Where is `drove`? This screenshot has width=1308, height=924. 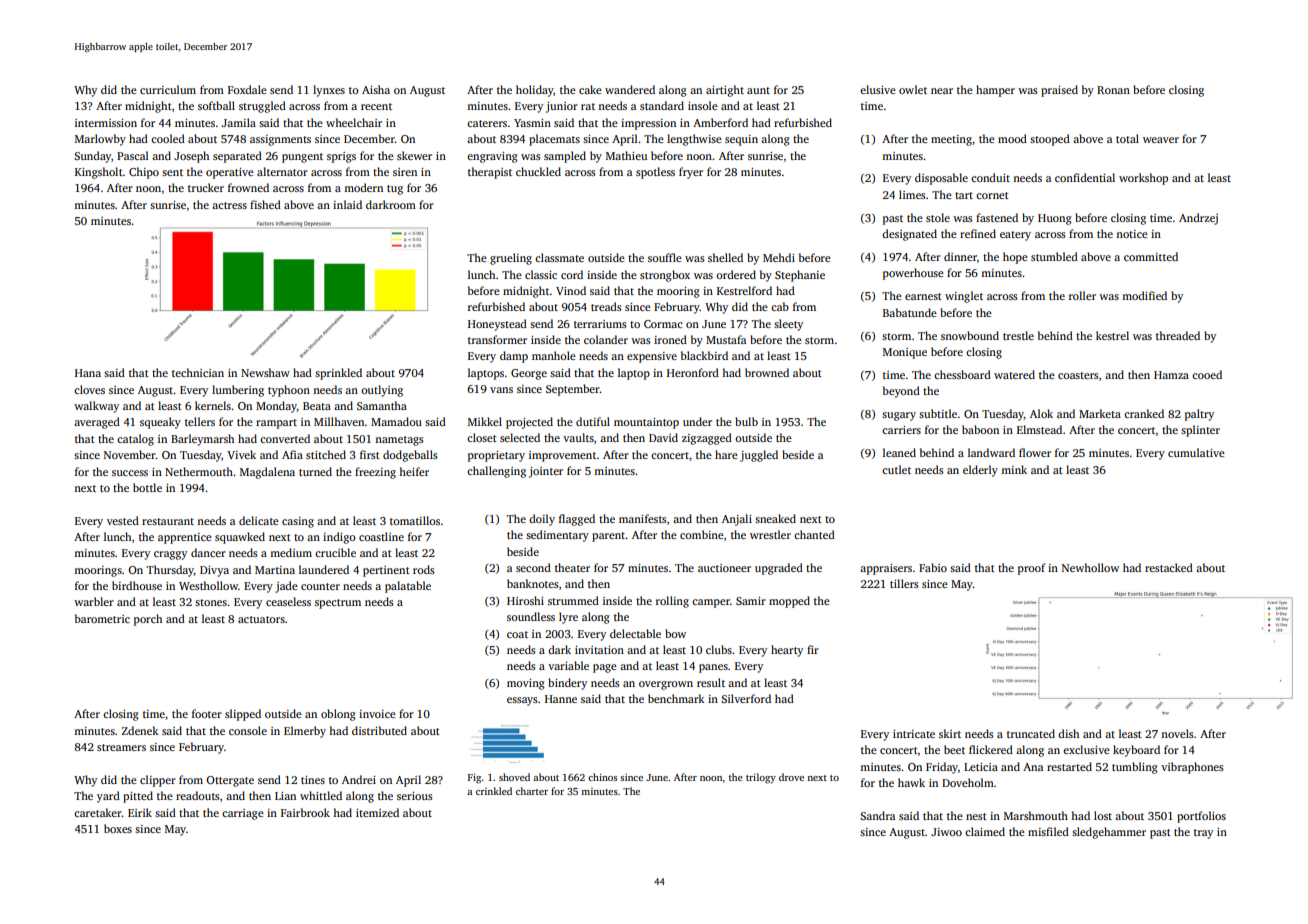 drove is located at coordinates (791, 777).
